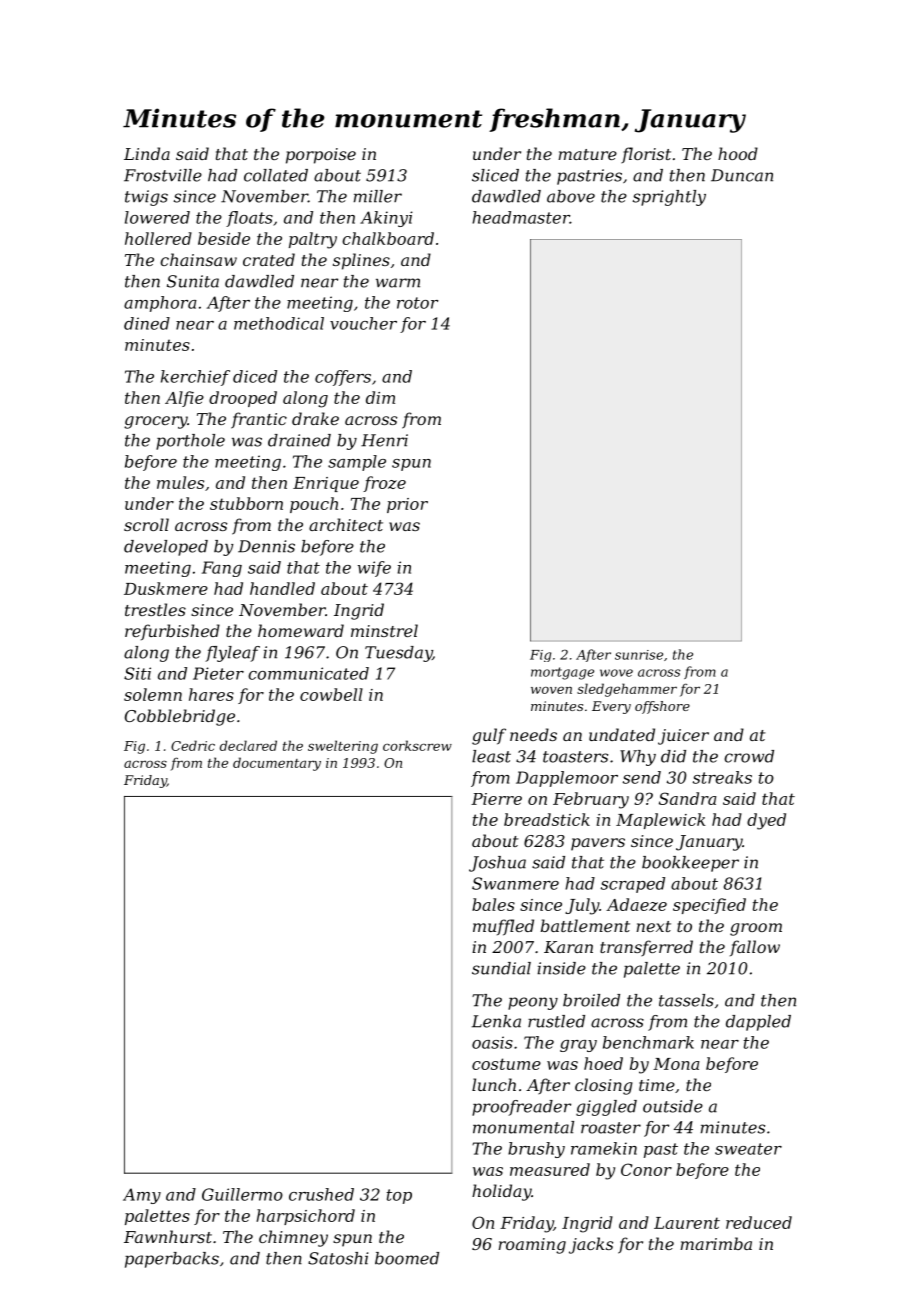  Describe the element at coordinates (321, 156) in the screenshot. I see `porpoise` at that location.
